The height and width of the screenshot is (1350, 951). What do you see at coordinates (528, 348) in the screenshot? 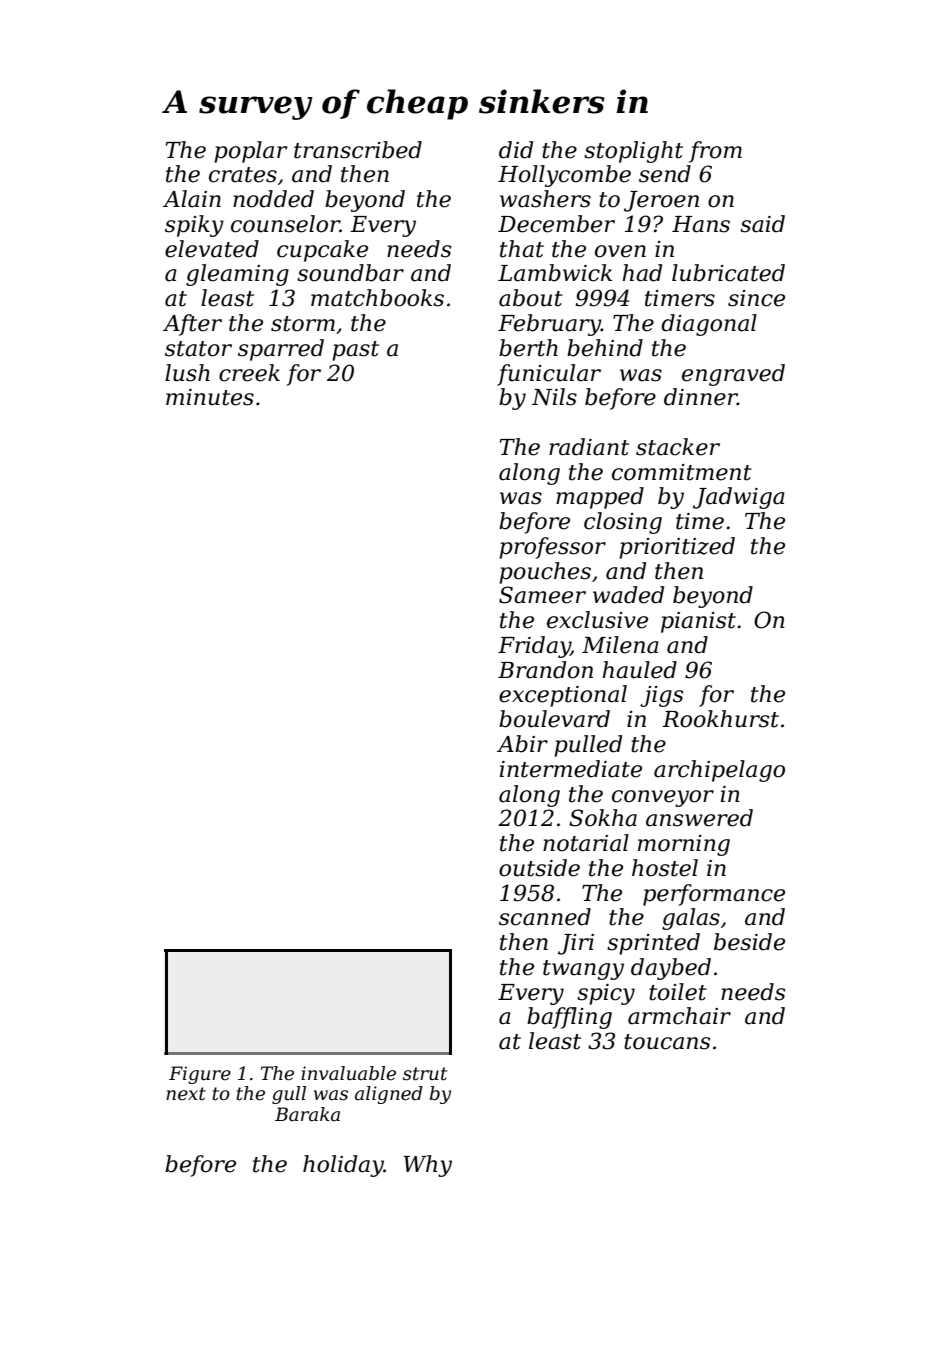
I see `berth` at bounding box center [528, 348].
